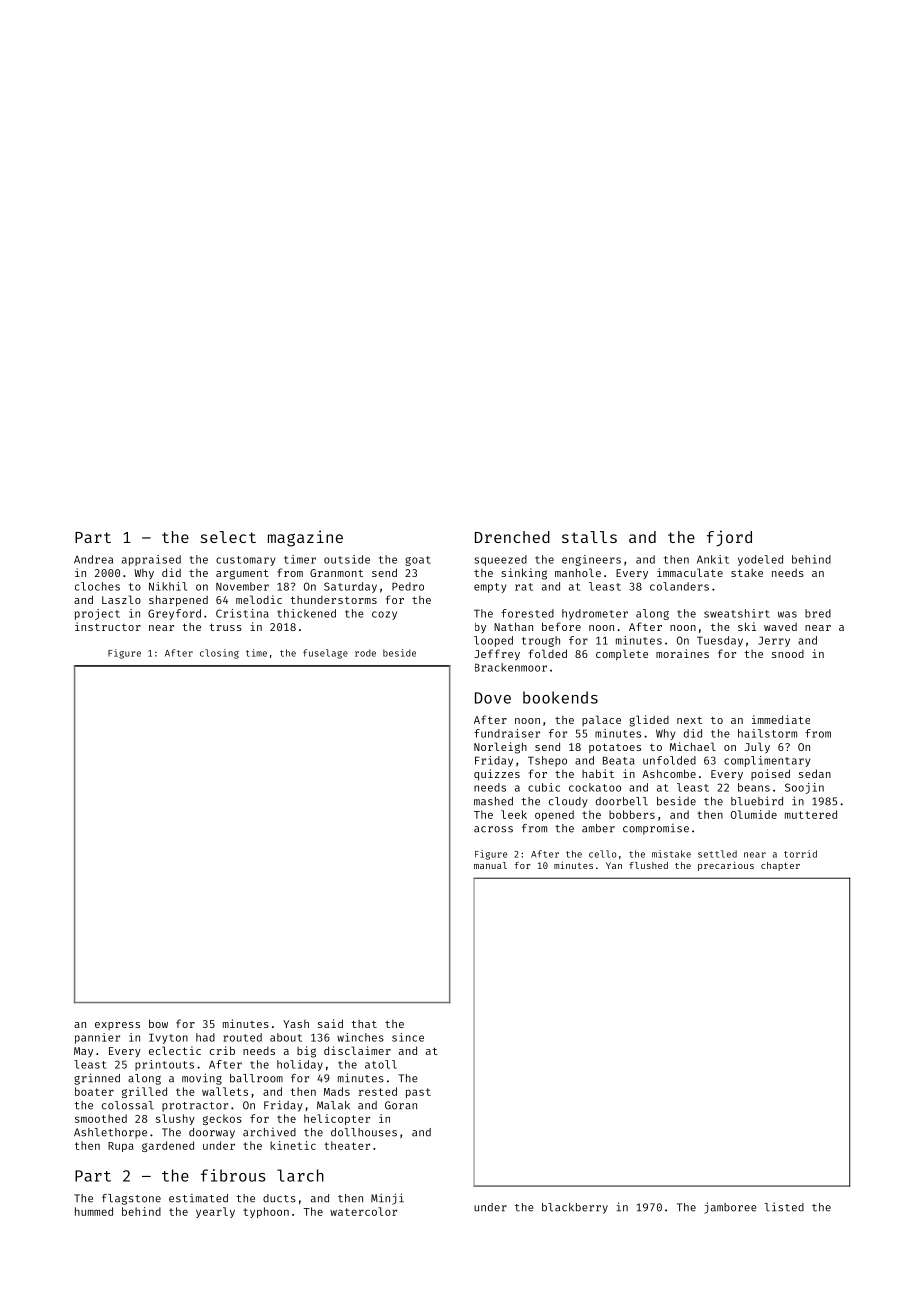 This screenshot has height=1308, width=924. Describe the element at coordinates (493, 829) in the screenshot. I see `across` at that location.
